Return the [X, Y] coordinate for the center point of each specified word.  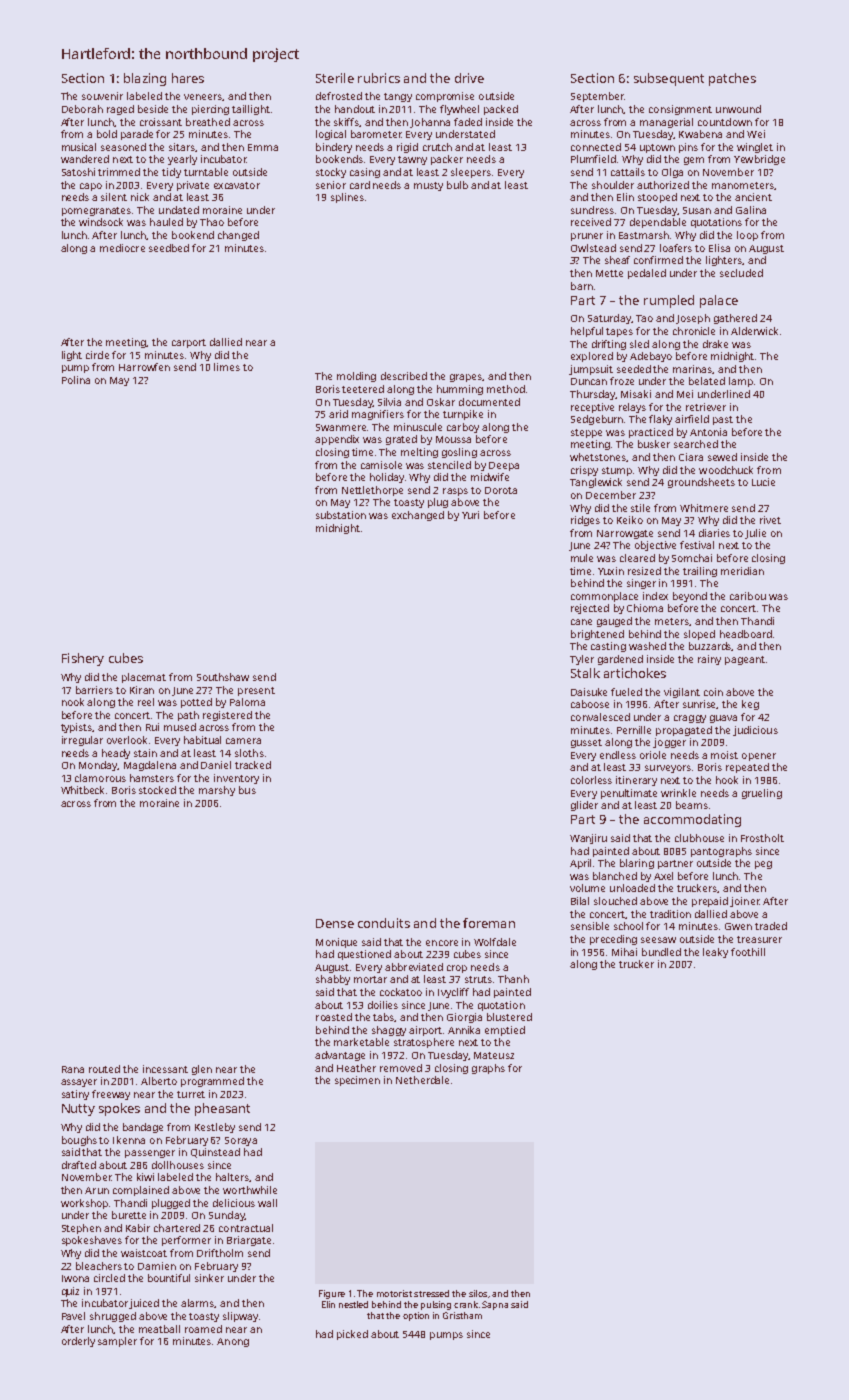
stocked [157, 790]
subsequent [669, 79]
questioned [364, 955]
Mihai [624, 952]
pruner [587, 237]
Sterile [335, 78]
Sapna [495, 1305]
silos [478, 1293]
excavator [237, 185]
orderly [78, 1342]
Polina [76, 380]
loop [747, 236]
